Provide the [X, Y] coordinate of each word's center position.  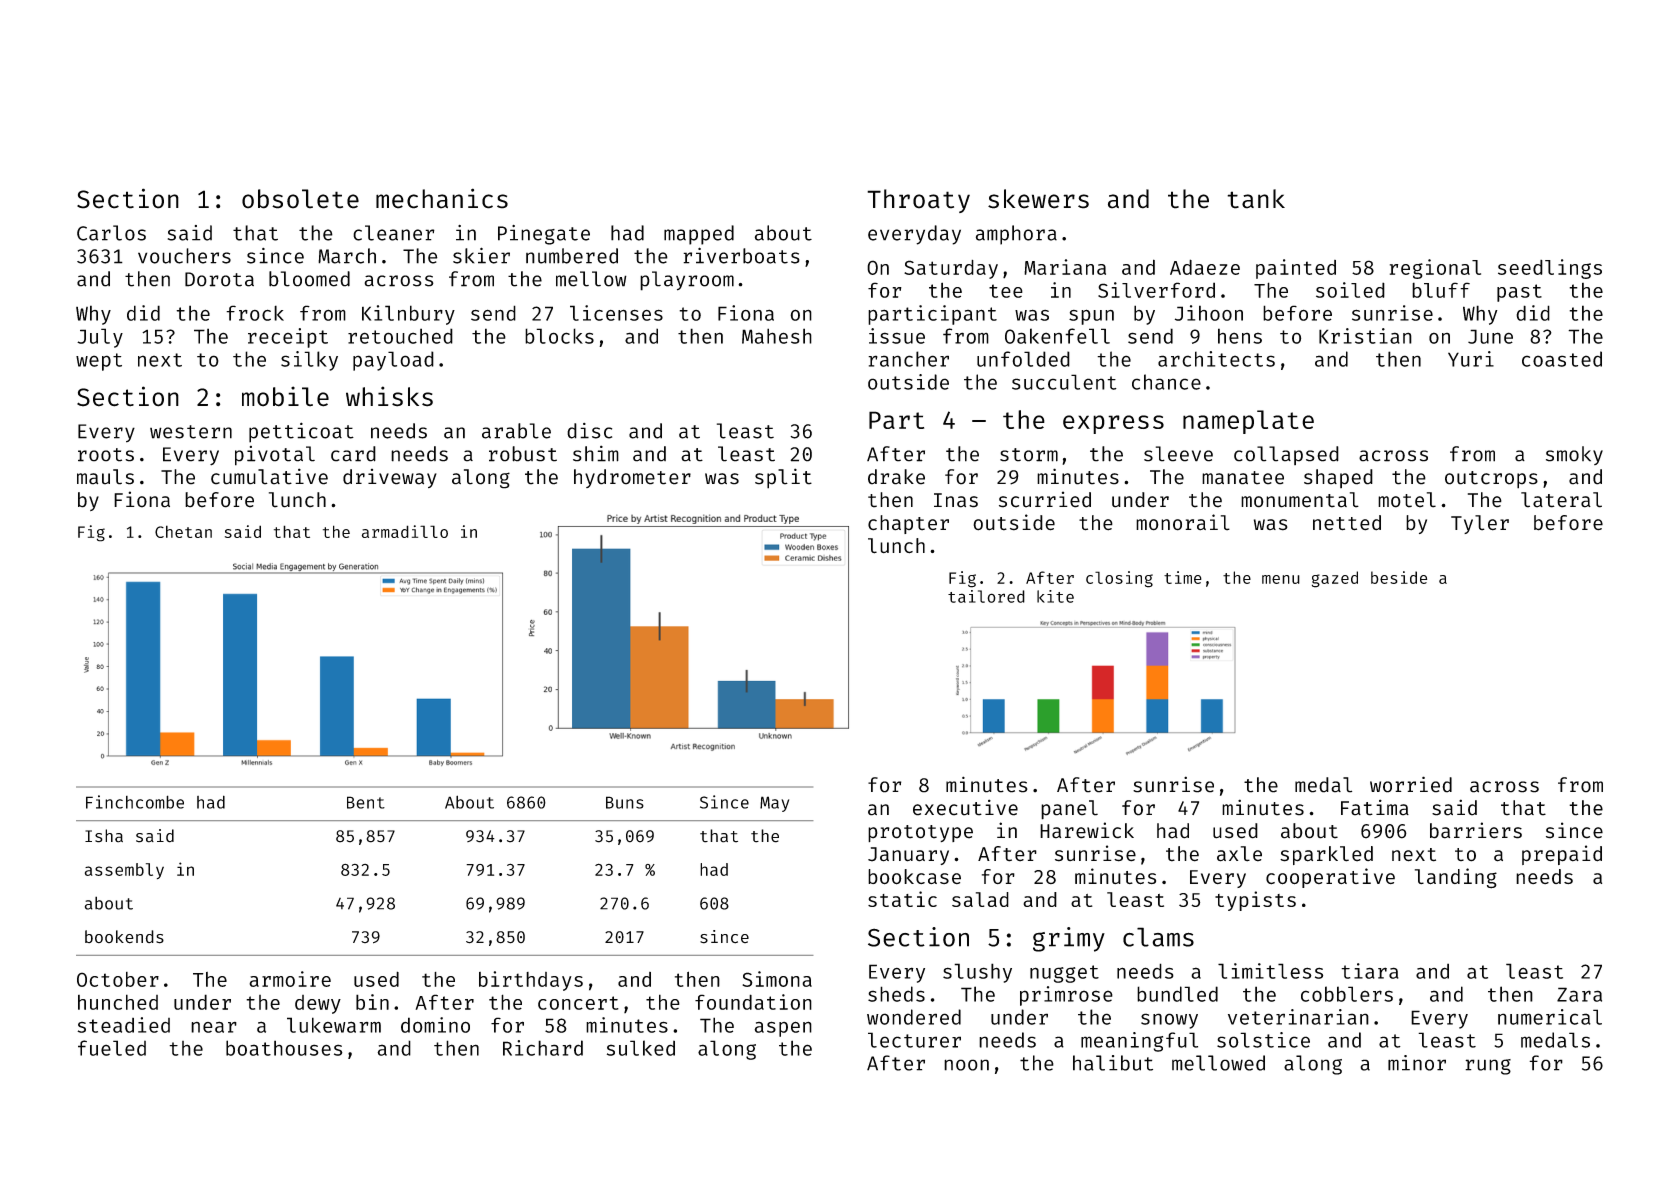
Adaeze [1205, 267]
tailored [986, 596]
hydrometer [632, 478]
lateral [1561, 500]
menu [1281, 579]
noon [966, 1065]
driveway [390, 478]
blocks [559, 336]
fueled [112, 1048]
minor [1417, 1063]
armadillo [405, 531]
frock [255, 313]
